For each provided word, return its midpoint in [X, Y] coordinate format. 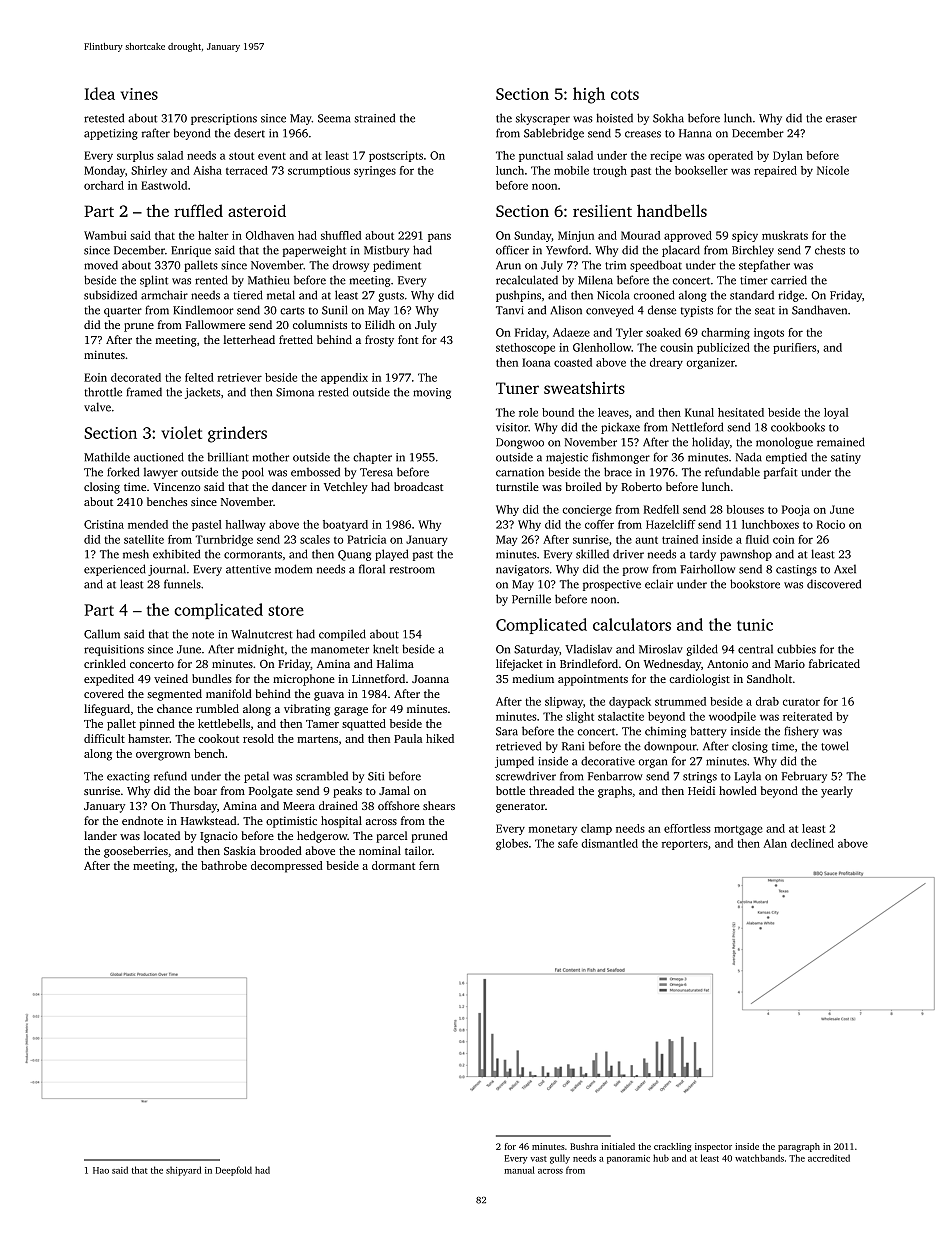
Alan [775, 843]
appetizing [111, 134]
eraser [841, 119]
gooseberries [136, 852]
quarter [123, 312]
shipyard [183, 1171]
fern [429, 865]
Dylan [788, 156]
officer [512, 250]
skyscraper [543, 119]
